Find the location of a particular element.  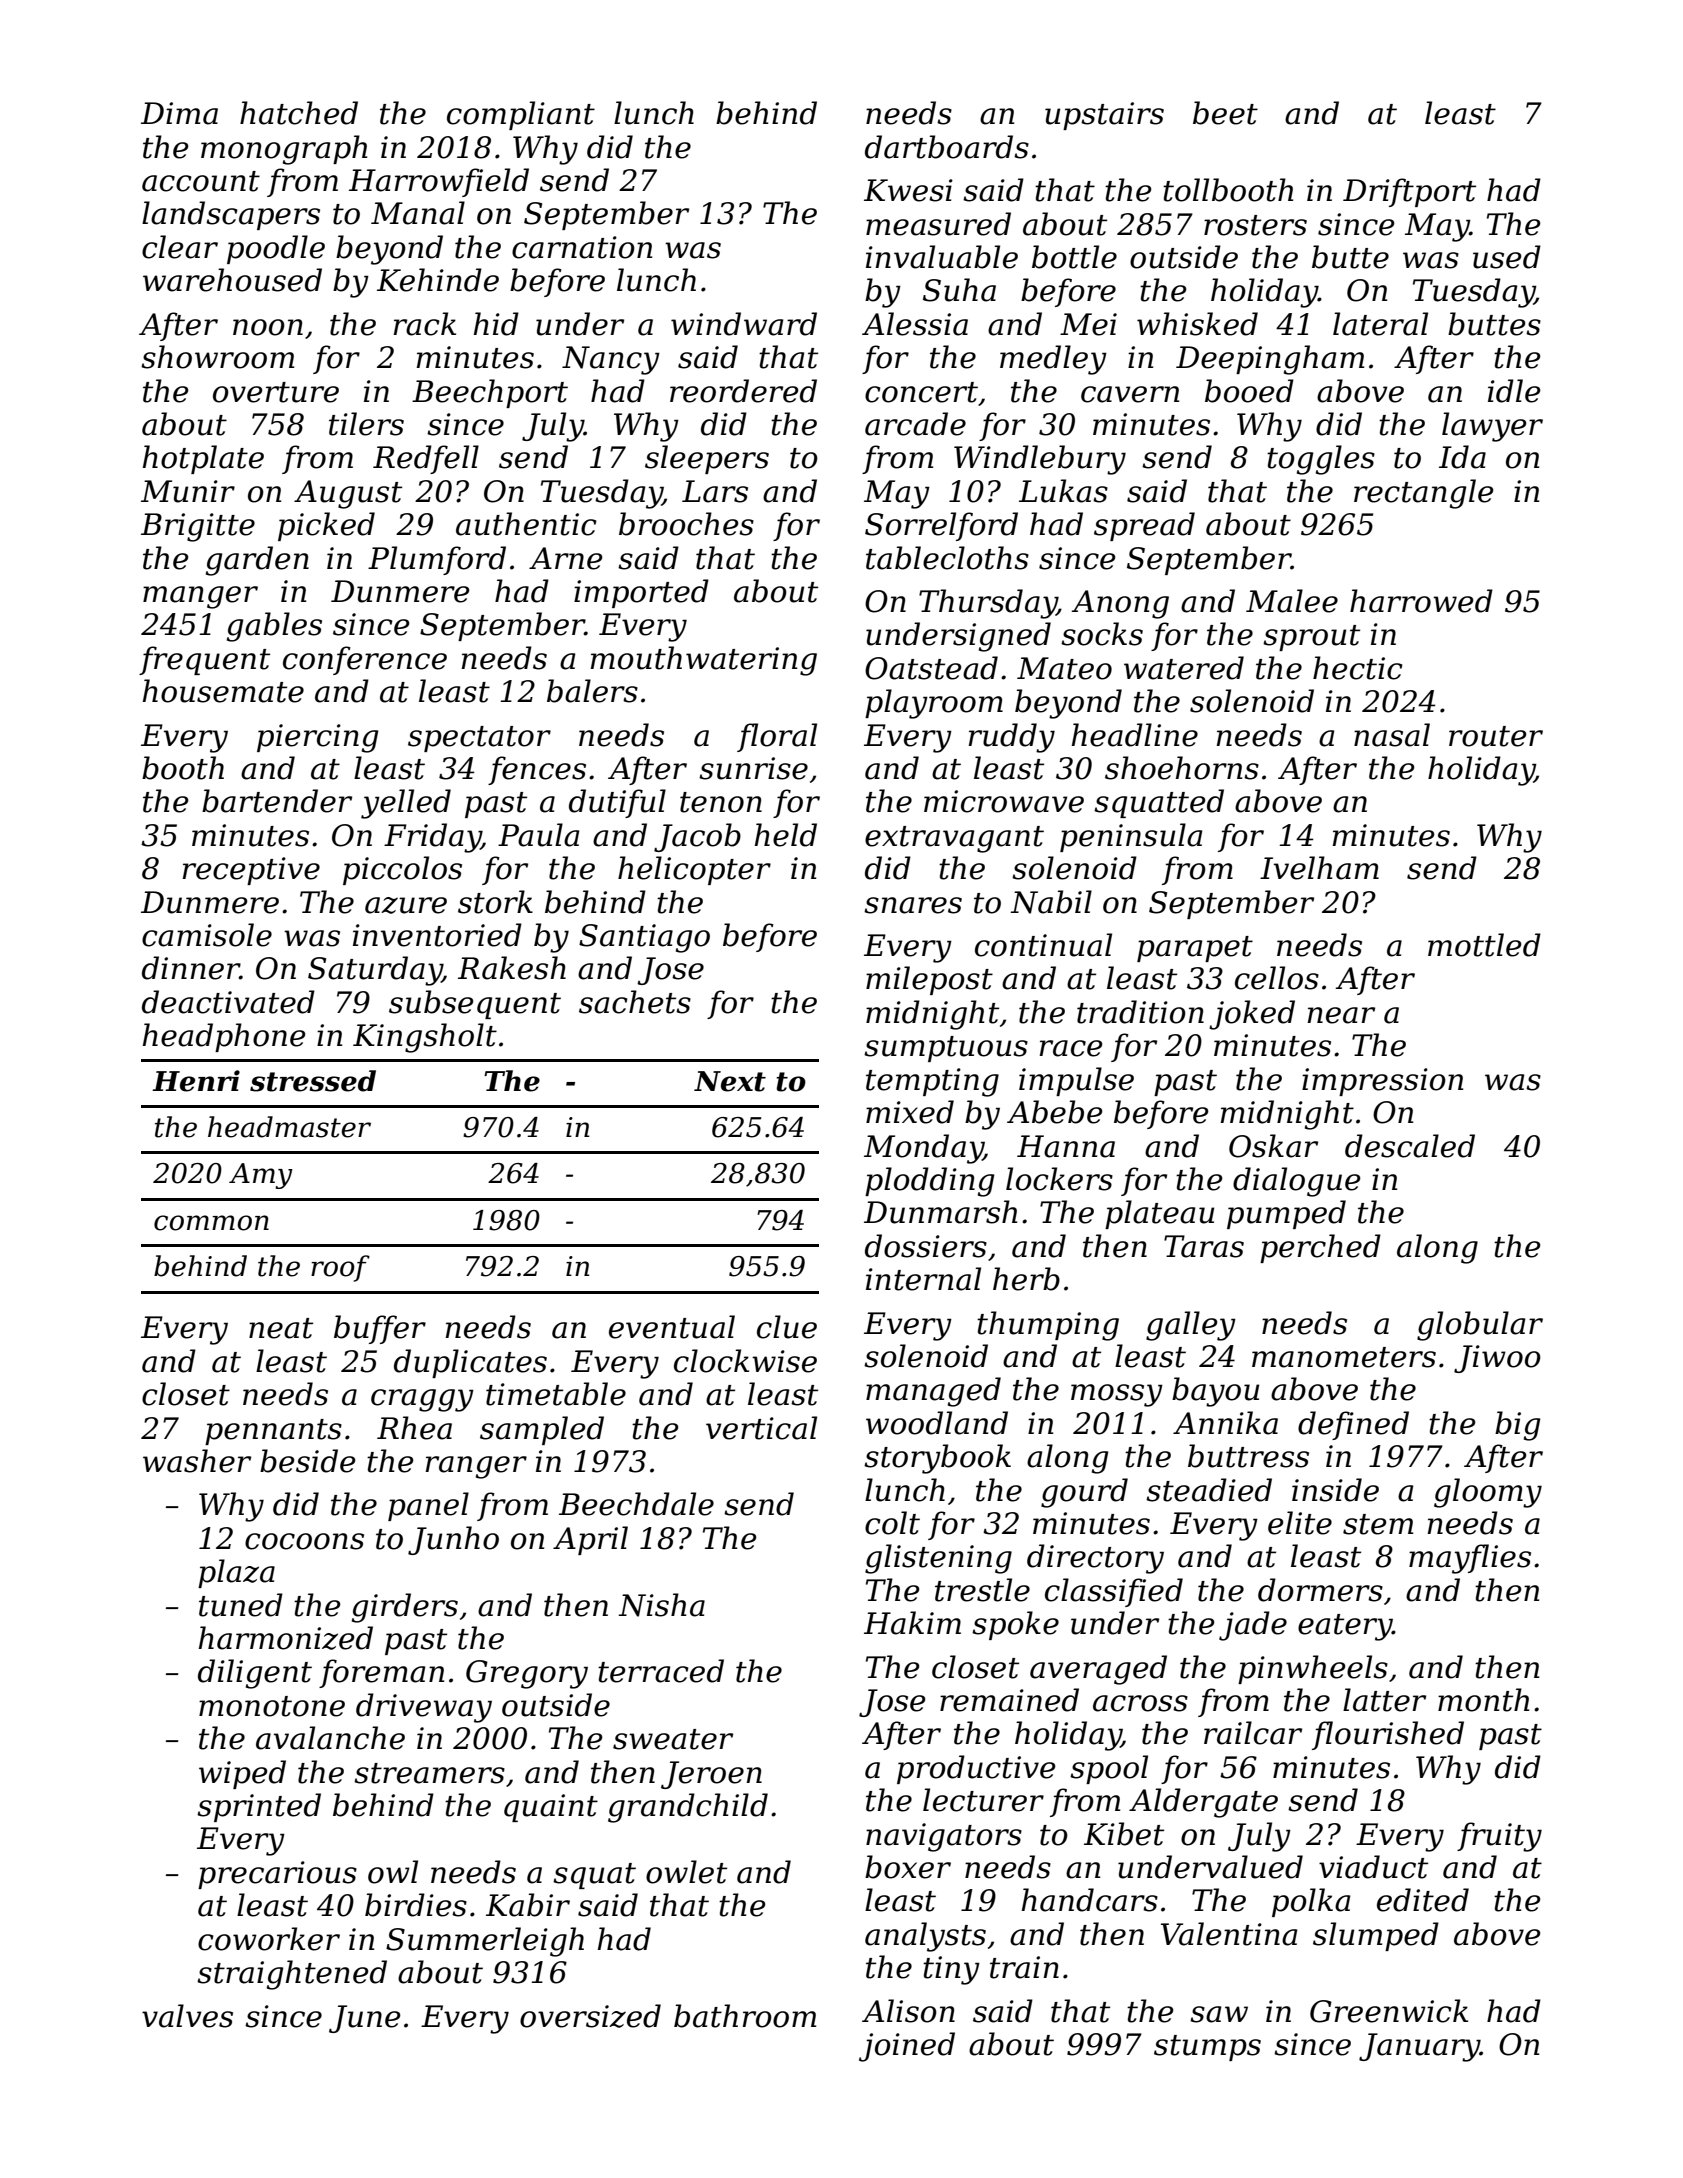

beet is located at coordinates (1225, 113).
